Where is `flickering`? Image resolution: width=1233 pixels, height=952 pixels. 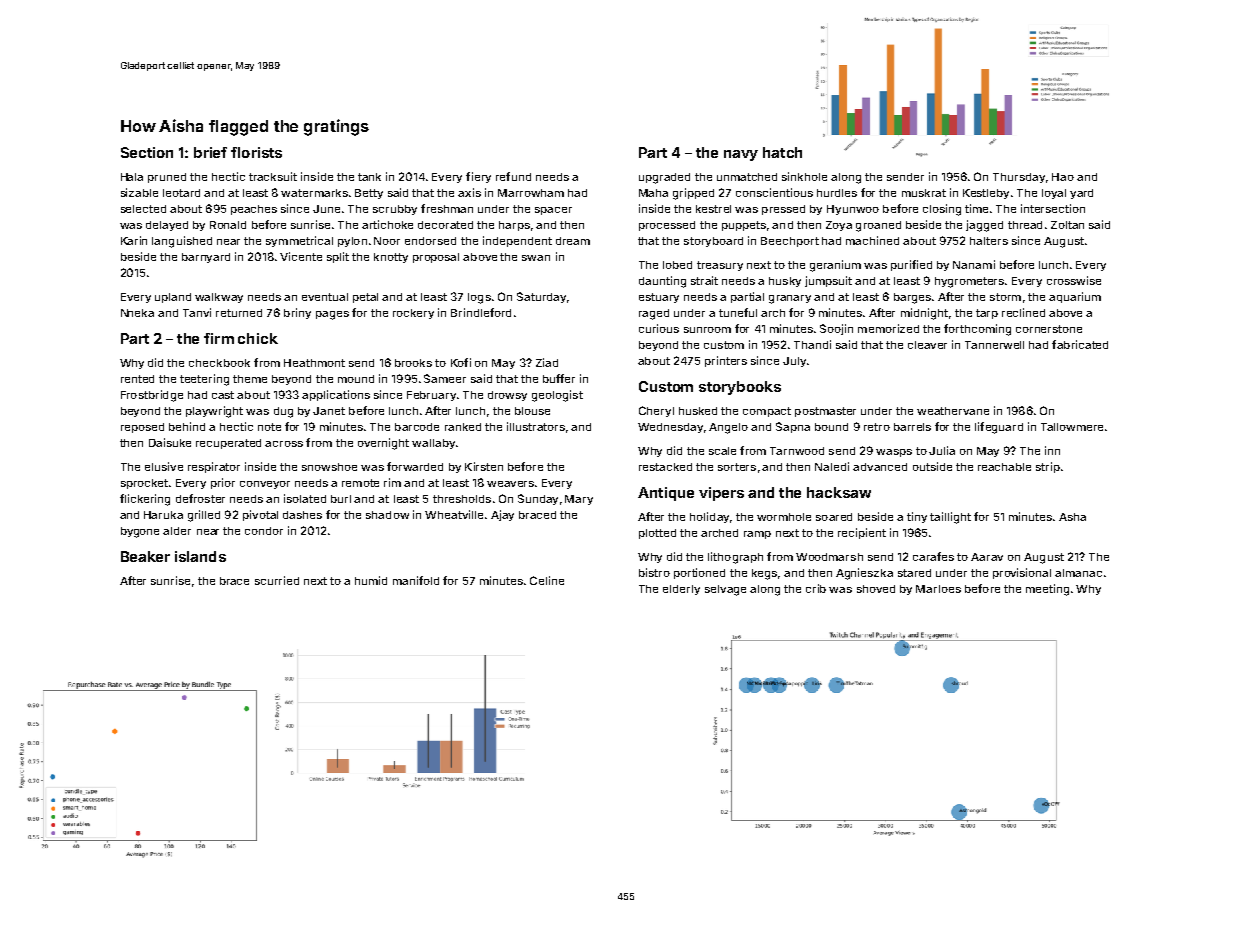
flickering is located at coordinates (145, 500).
